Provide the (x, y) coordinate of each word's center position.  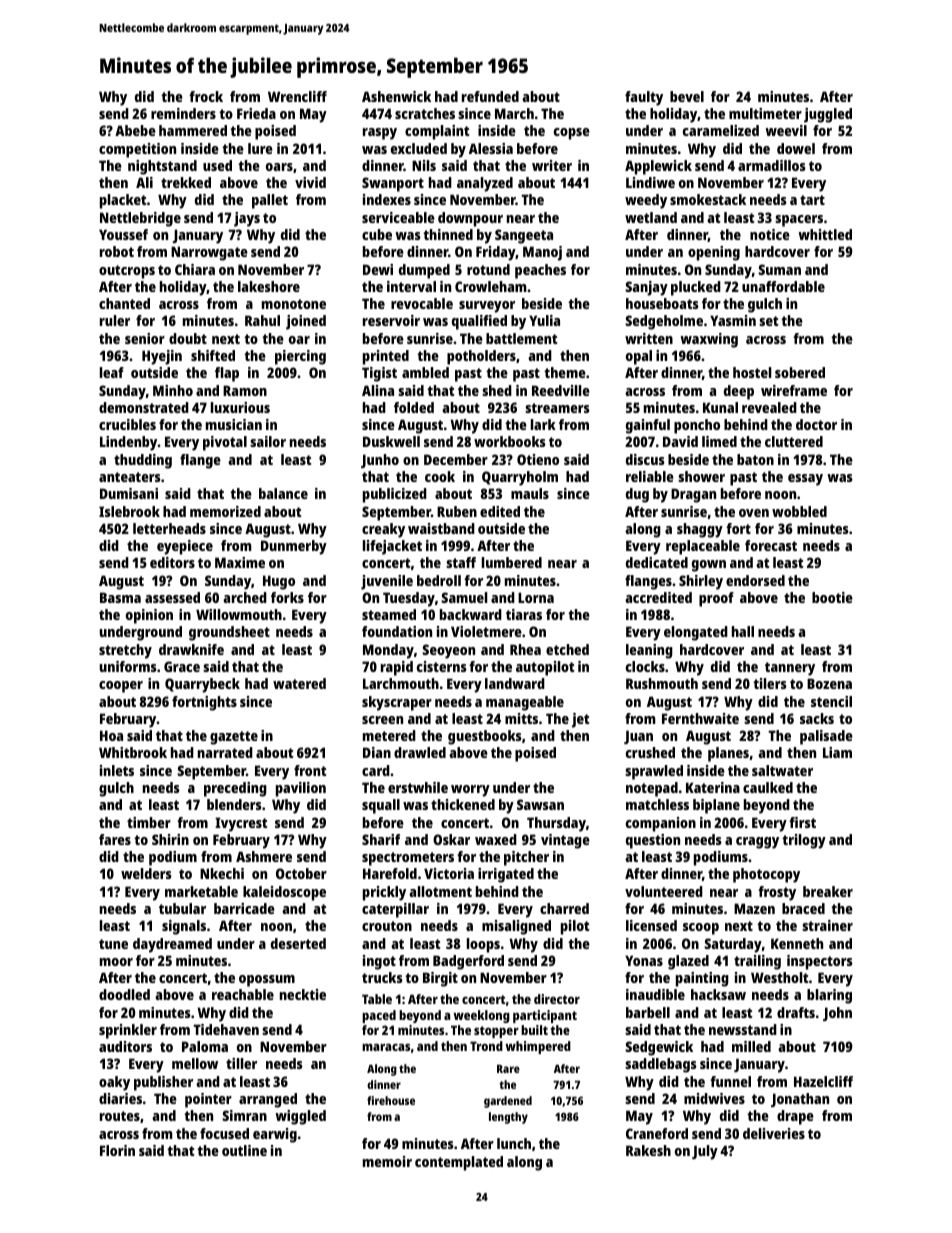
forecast (771, 545)
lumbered (512, 562)
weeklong (481, 1016)
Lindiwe (650, 182)
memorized (225, 511)
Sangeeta (524, 236)
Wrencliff (297, 96)
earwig (275, 1135)
